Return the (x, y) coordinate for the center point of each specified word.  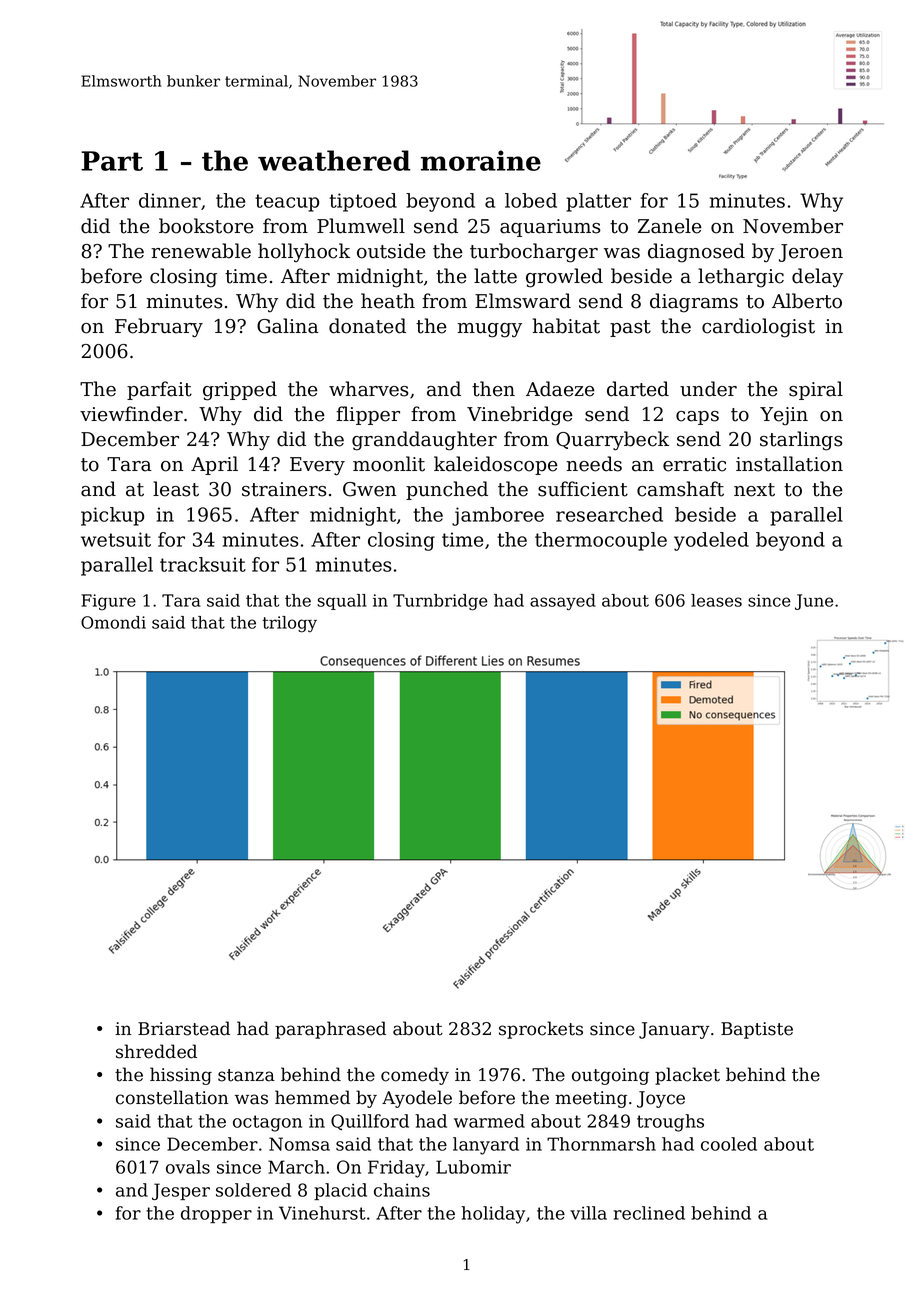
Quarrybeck (612, 441)
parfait (159, 390)
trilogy (289, 624)
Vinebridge (520, 416)
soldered (253, 1190)
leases (716, 600)
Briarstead (184, 1028)
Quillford (370, 1122)
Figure (108, 602)
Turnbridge (440, 602)
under (708, 389)
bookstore (206, 226)
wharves (369, 389)
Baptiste (757, 1030)
